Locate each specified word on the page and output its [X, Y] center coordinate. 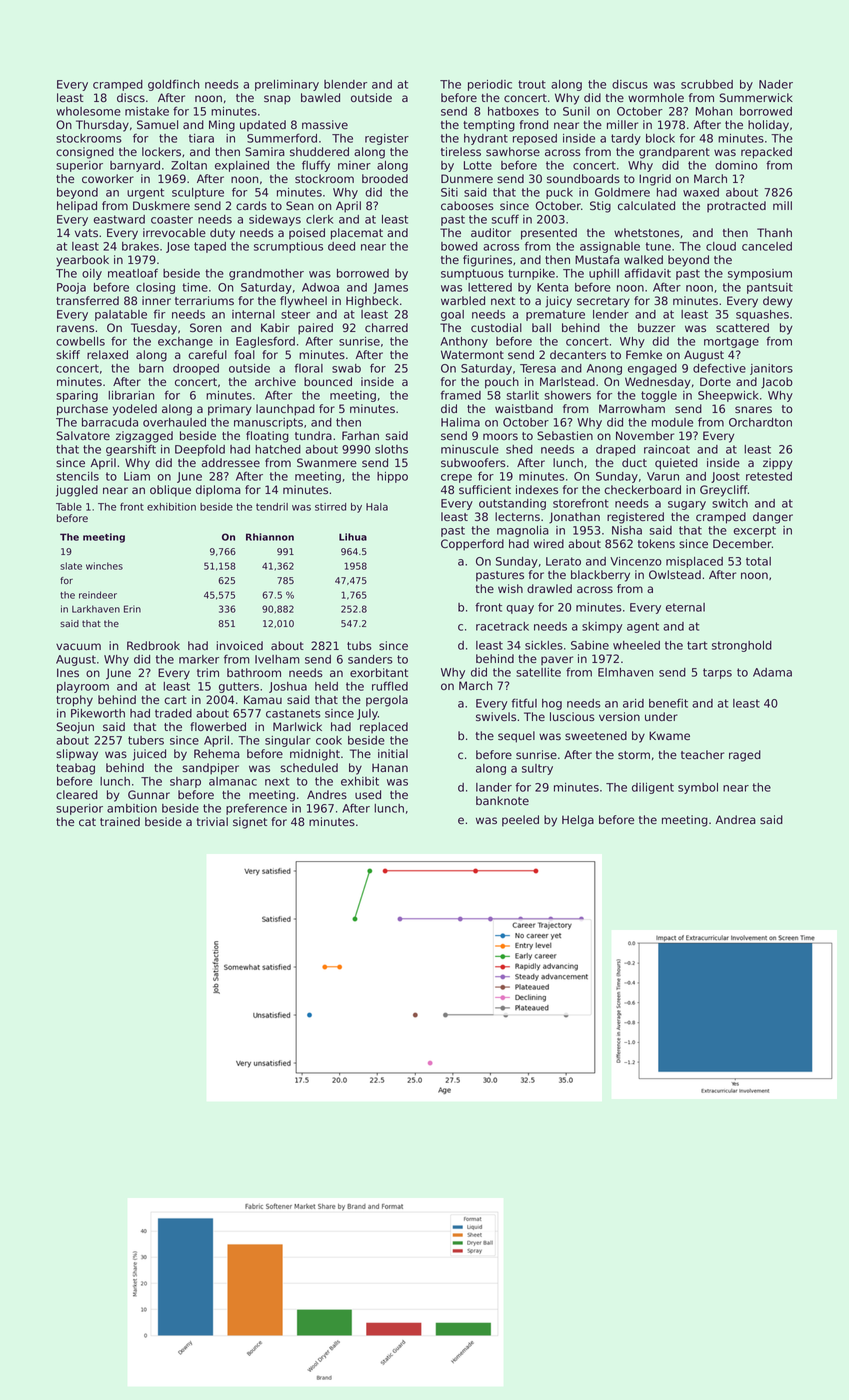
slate [71, 566]
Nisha [627, 530]
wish [510, 588]
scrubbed [707, 84]
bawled [320, 97]
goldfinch [173, 85]
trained [120, 821]
